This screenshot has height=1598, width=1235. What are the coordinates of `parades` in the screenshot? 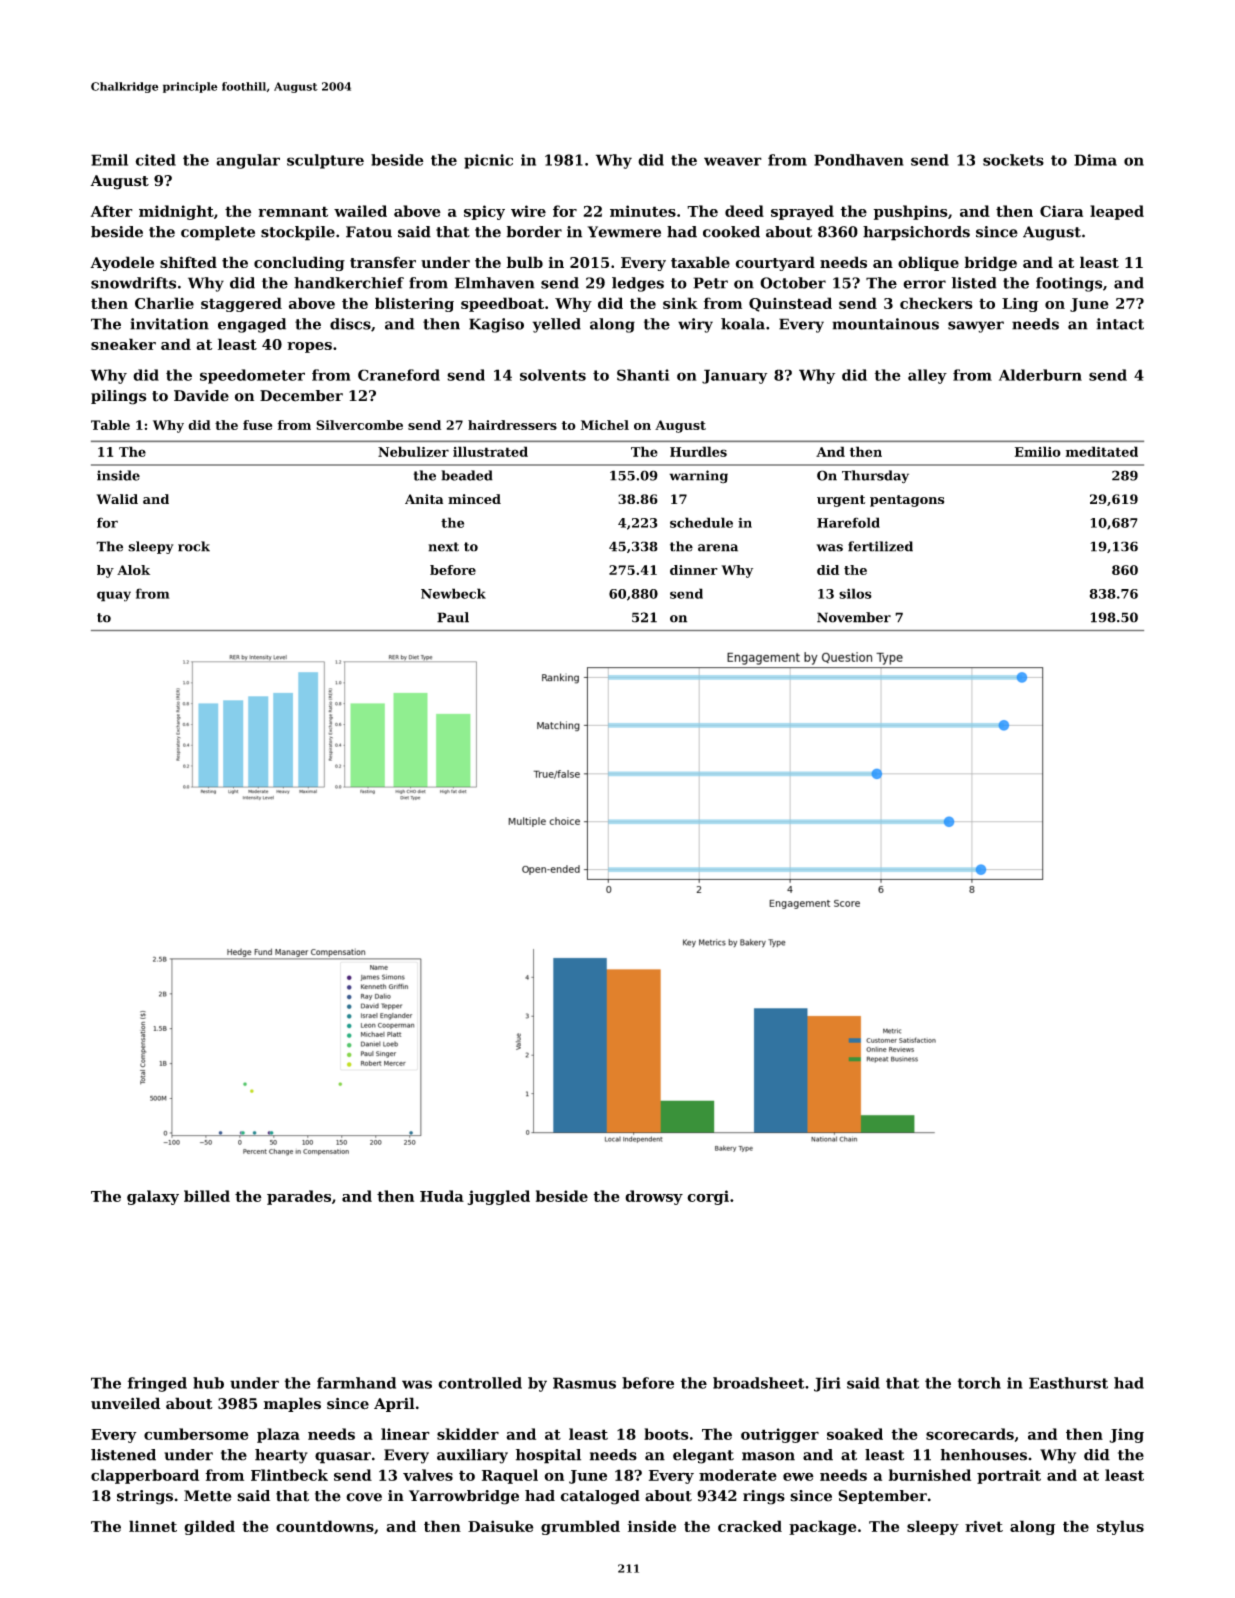 It's located at (299, 1197).
